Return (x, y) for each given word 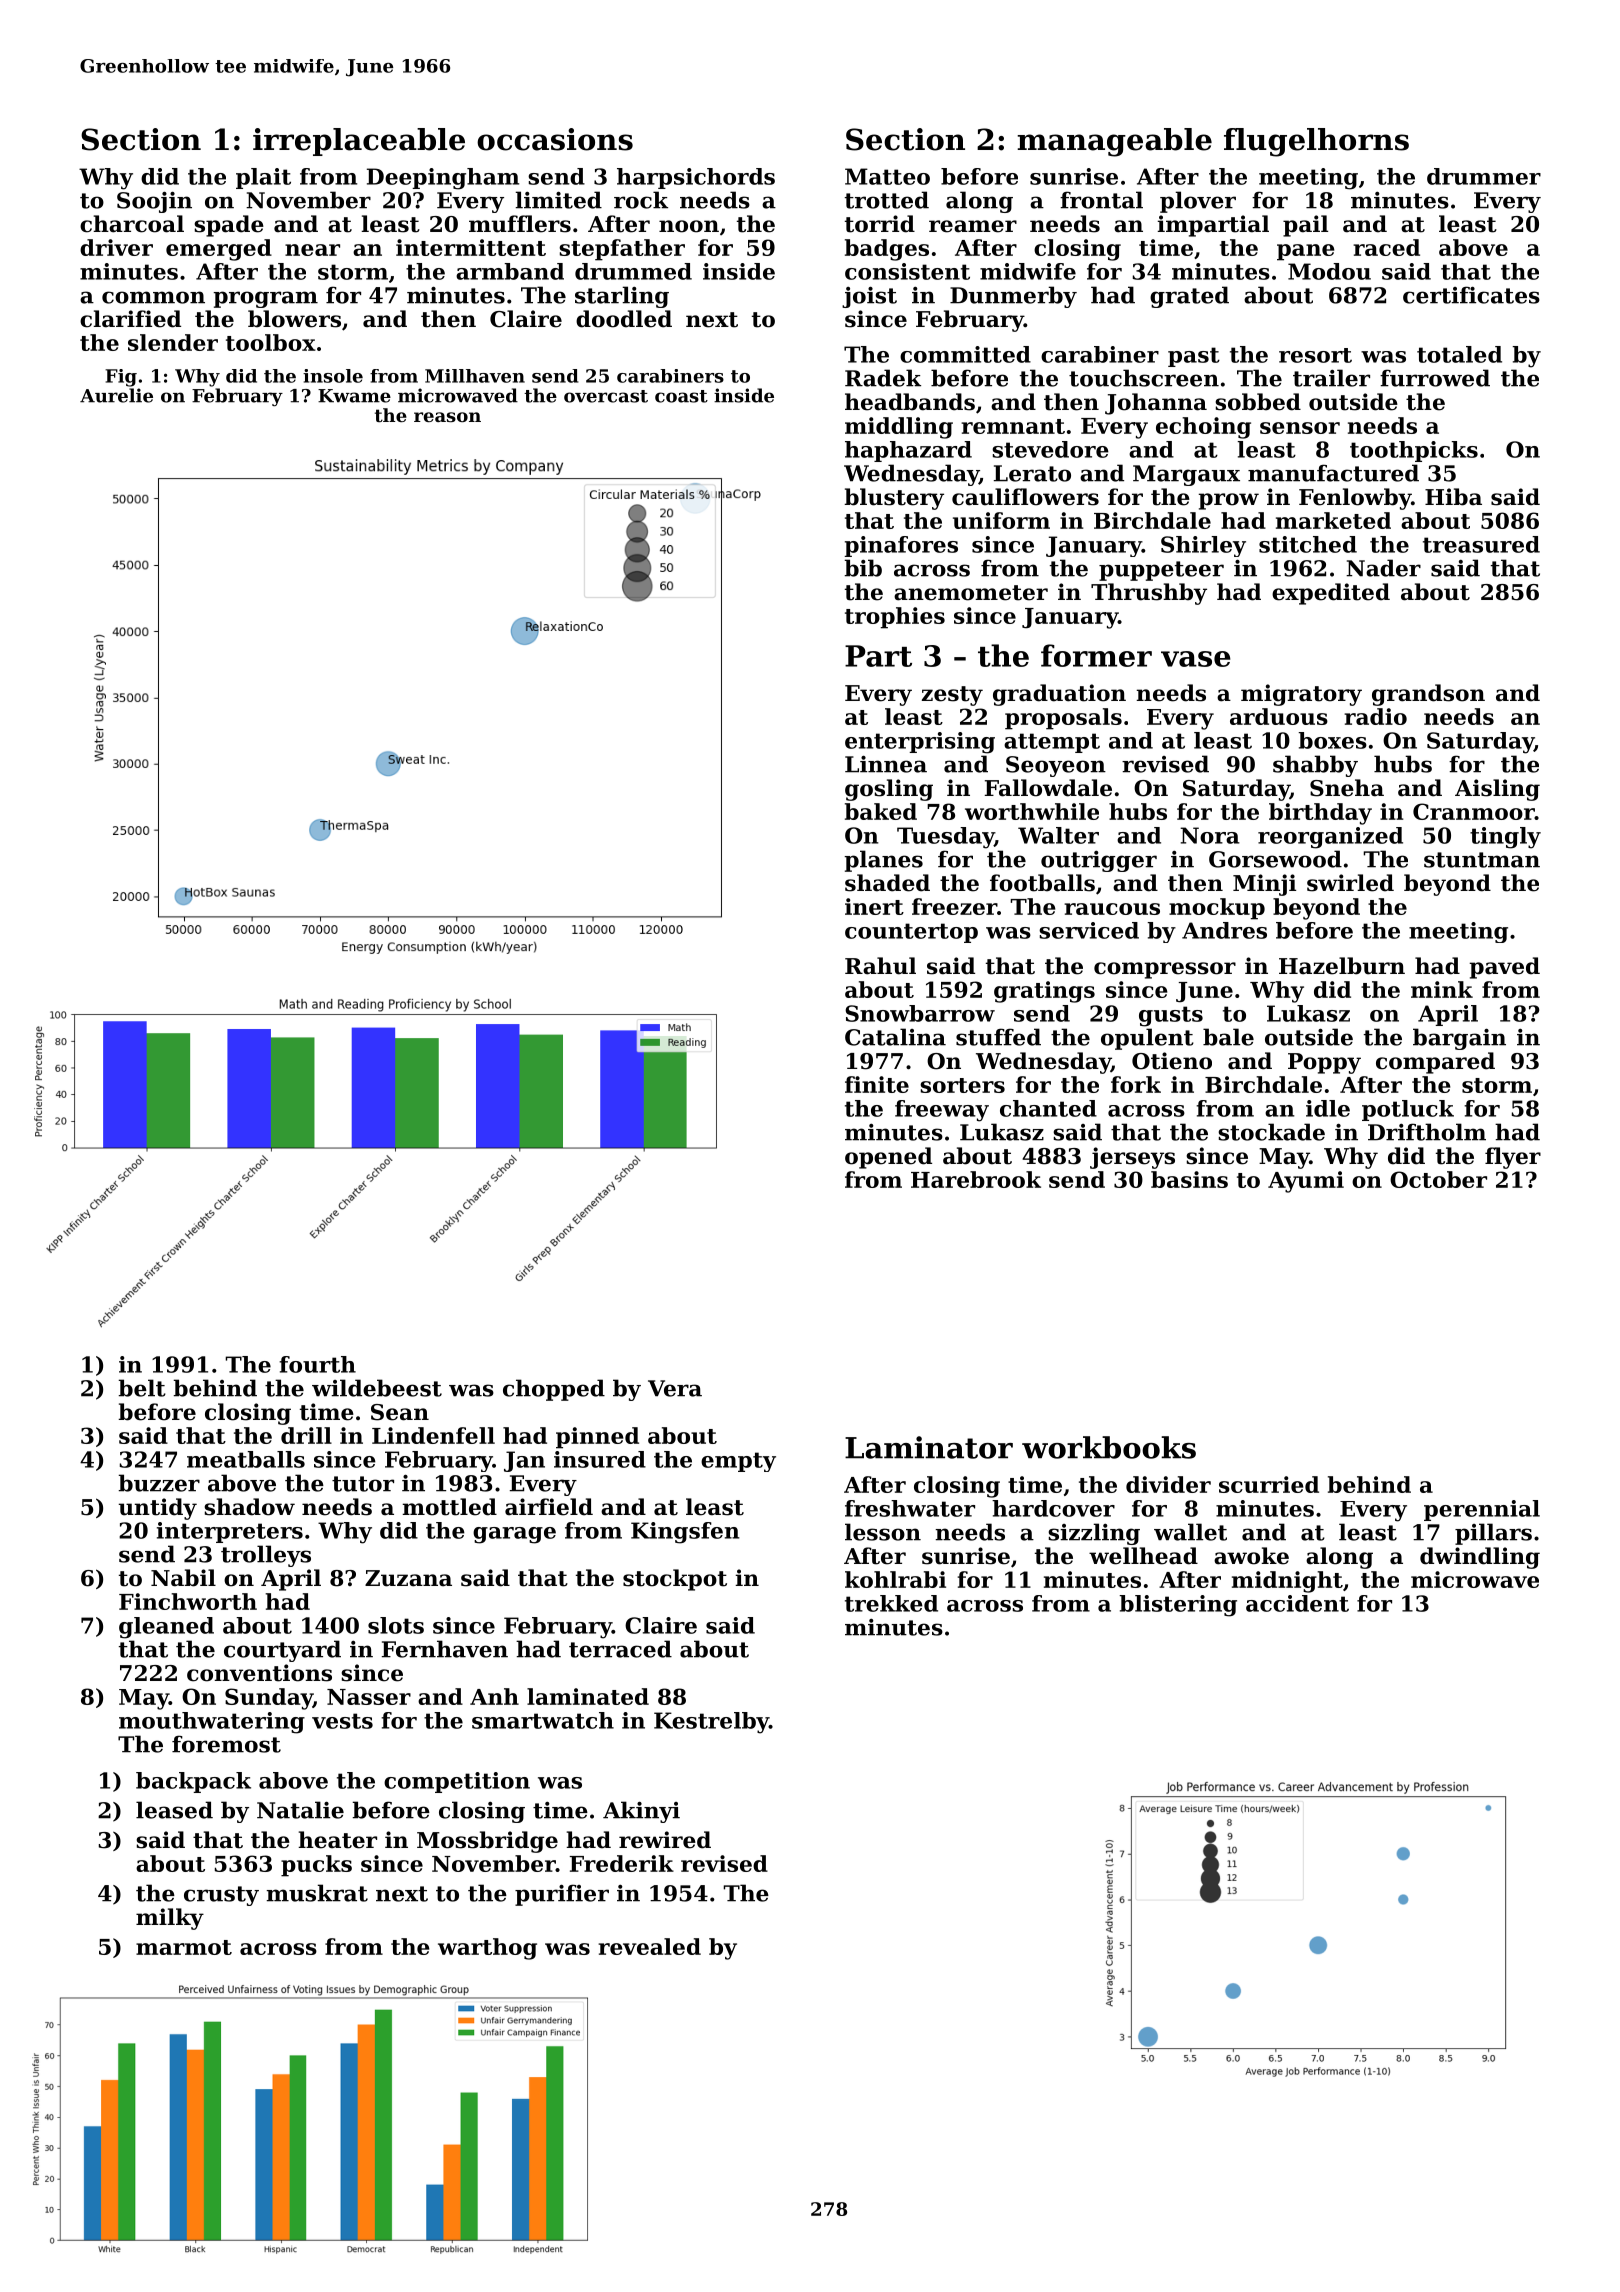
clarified (130, 319)
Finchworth (188, 1601)
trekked (891, 1603)
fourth (317, 1364)
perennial (1482, 1510)
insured (600, 1459)
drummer (1484, 176)
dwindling (1480, 1558)
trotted (887, 200)
